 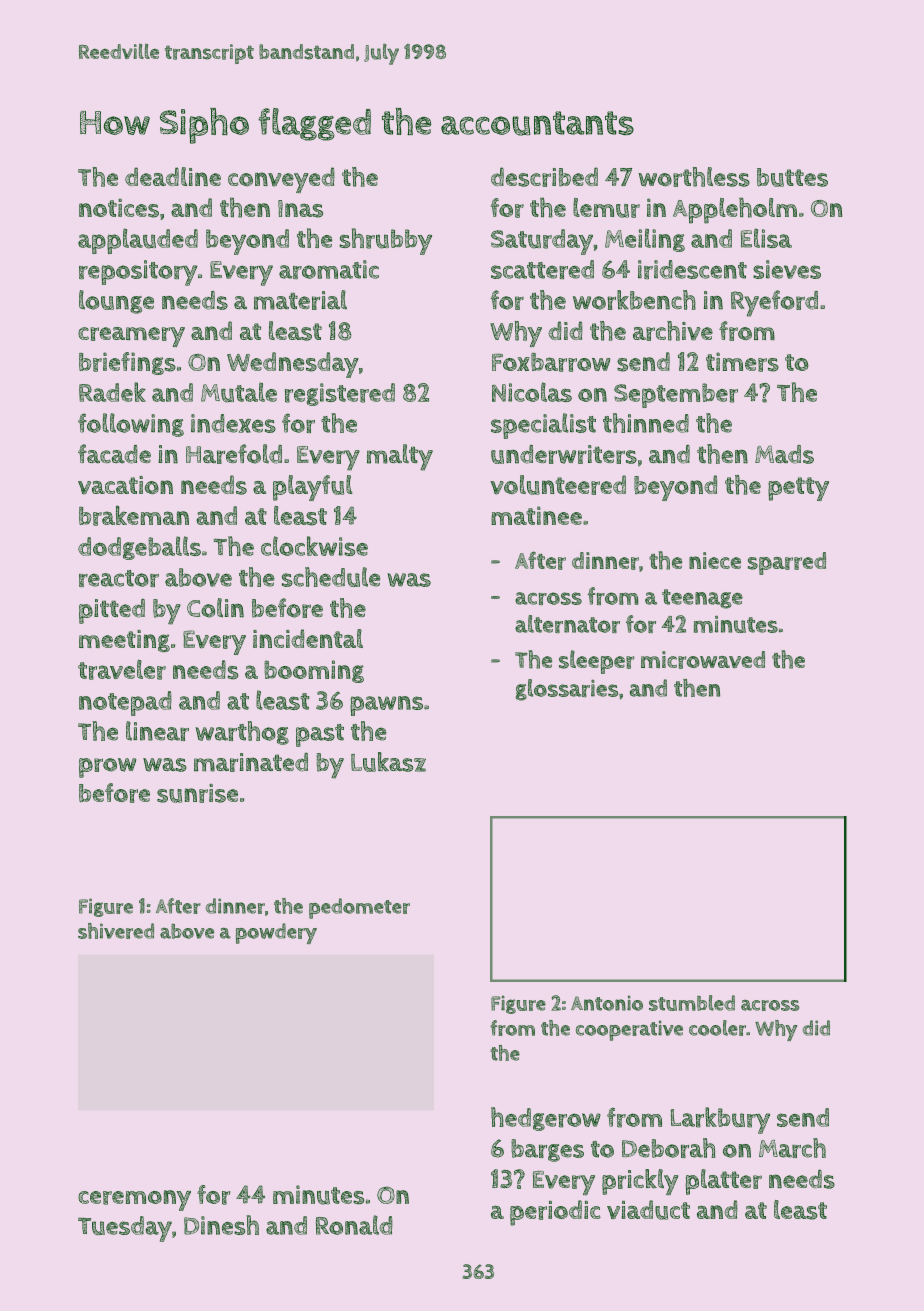 What do you see at coordinates (536, 515) in the page?
I see `matinee` at bounding box center [536, 515].
